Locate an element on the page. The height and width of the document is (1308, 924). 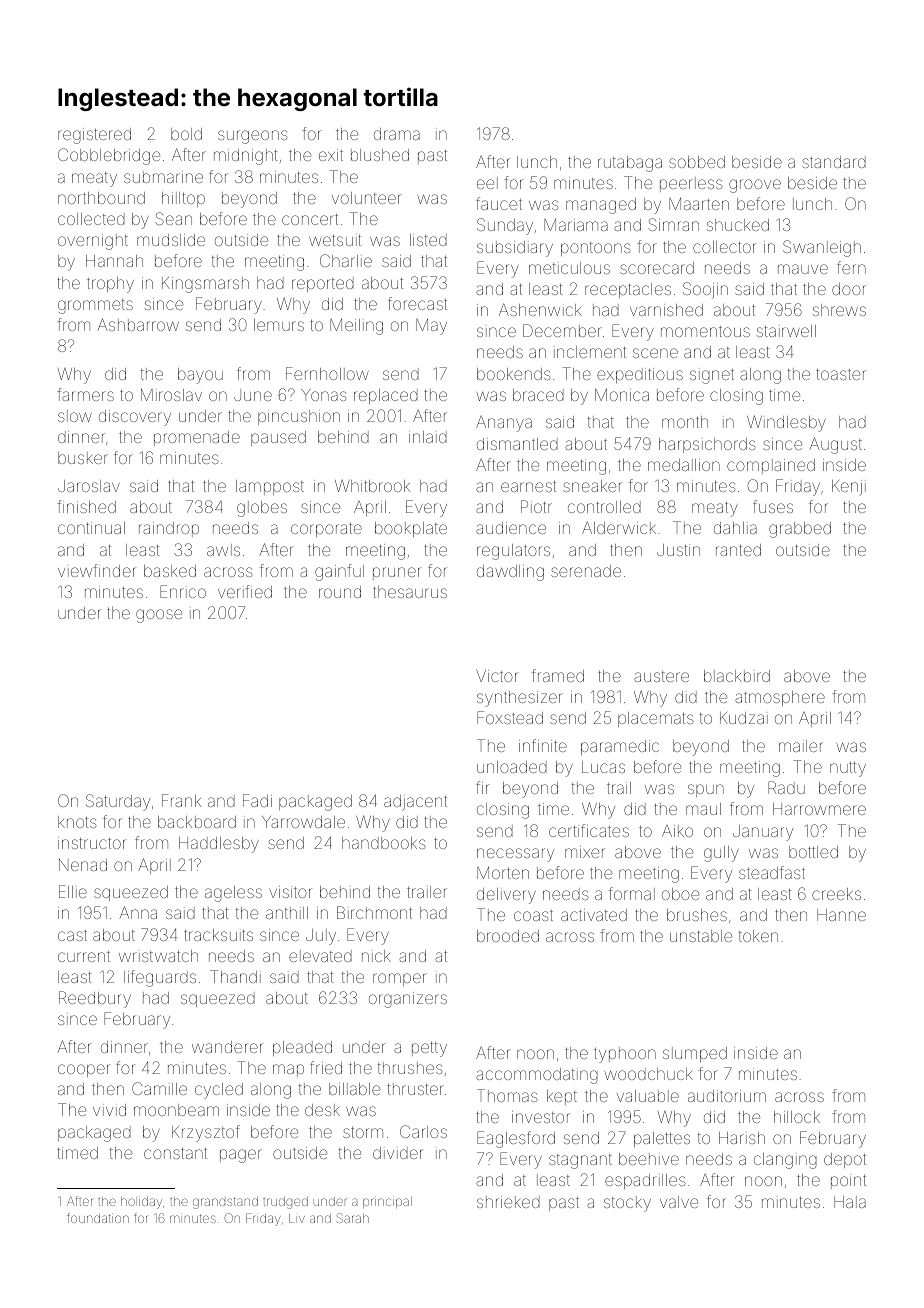
volunteer is located at coordinates (367, 198).
